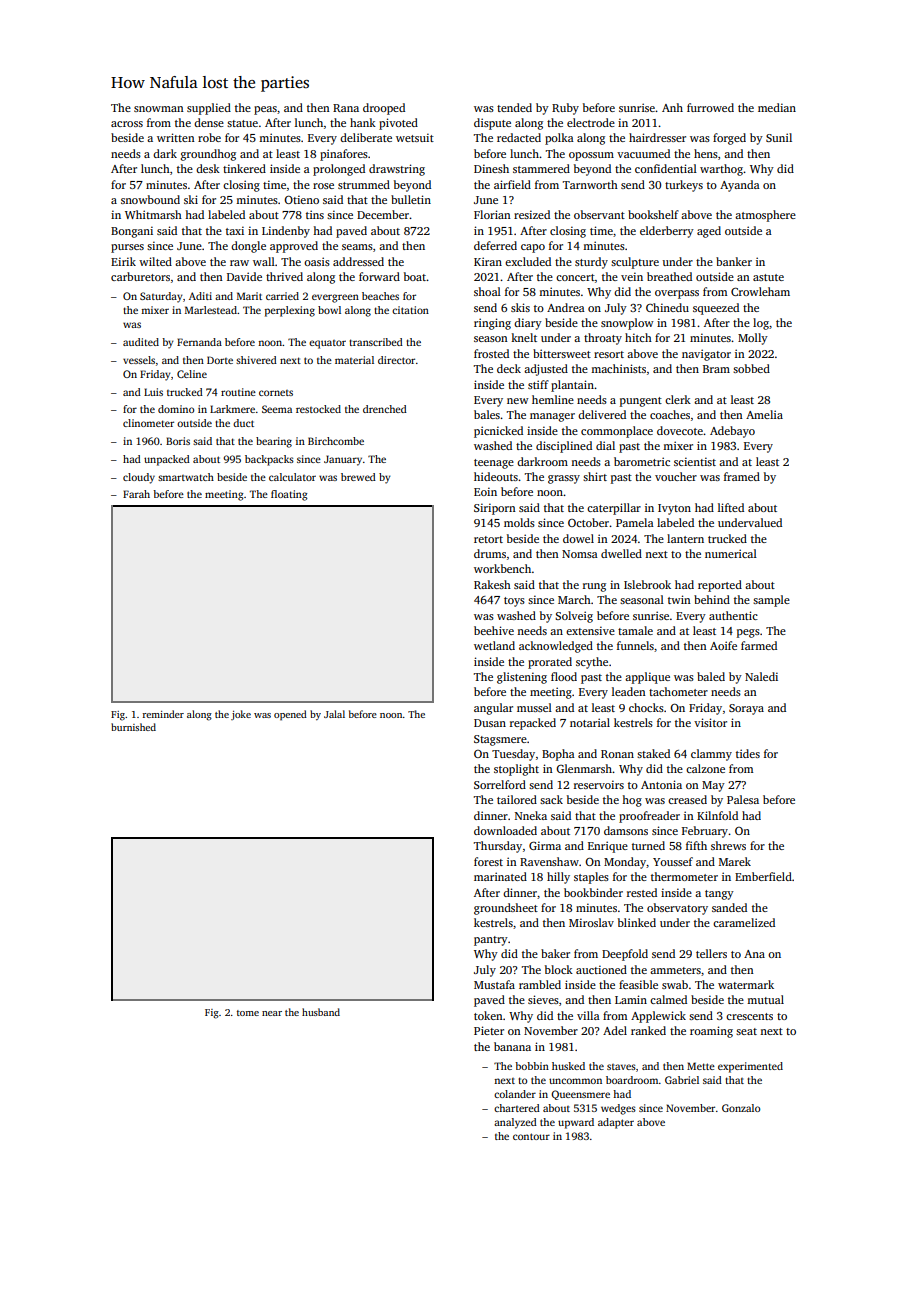 Image resolution: width=908 pixels, height=1316 pixels. What do you see at coordinates (519, 137) in the screenshot?
I see `redacted` at bounding box center [519, 137].
